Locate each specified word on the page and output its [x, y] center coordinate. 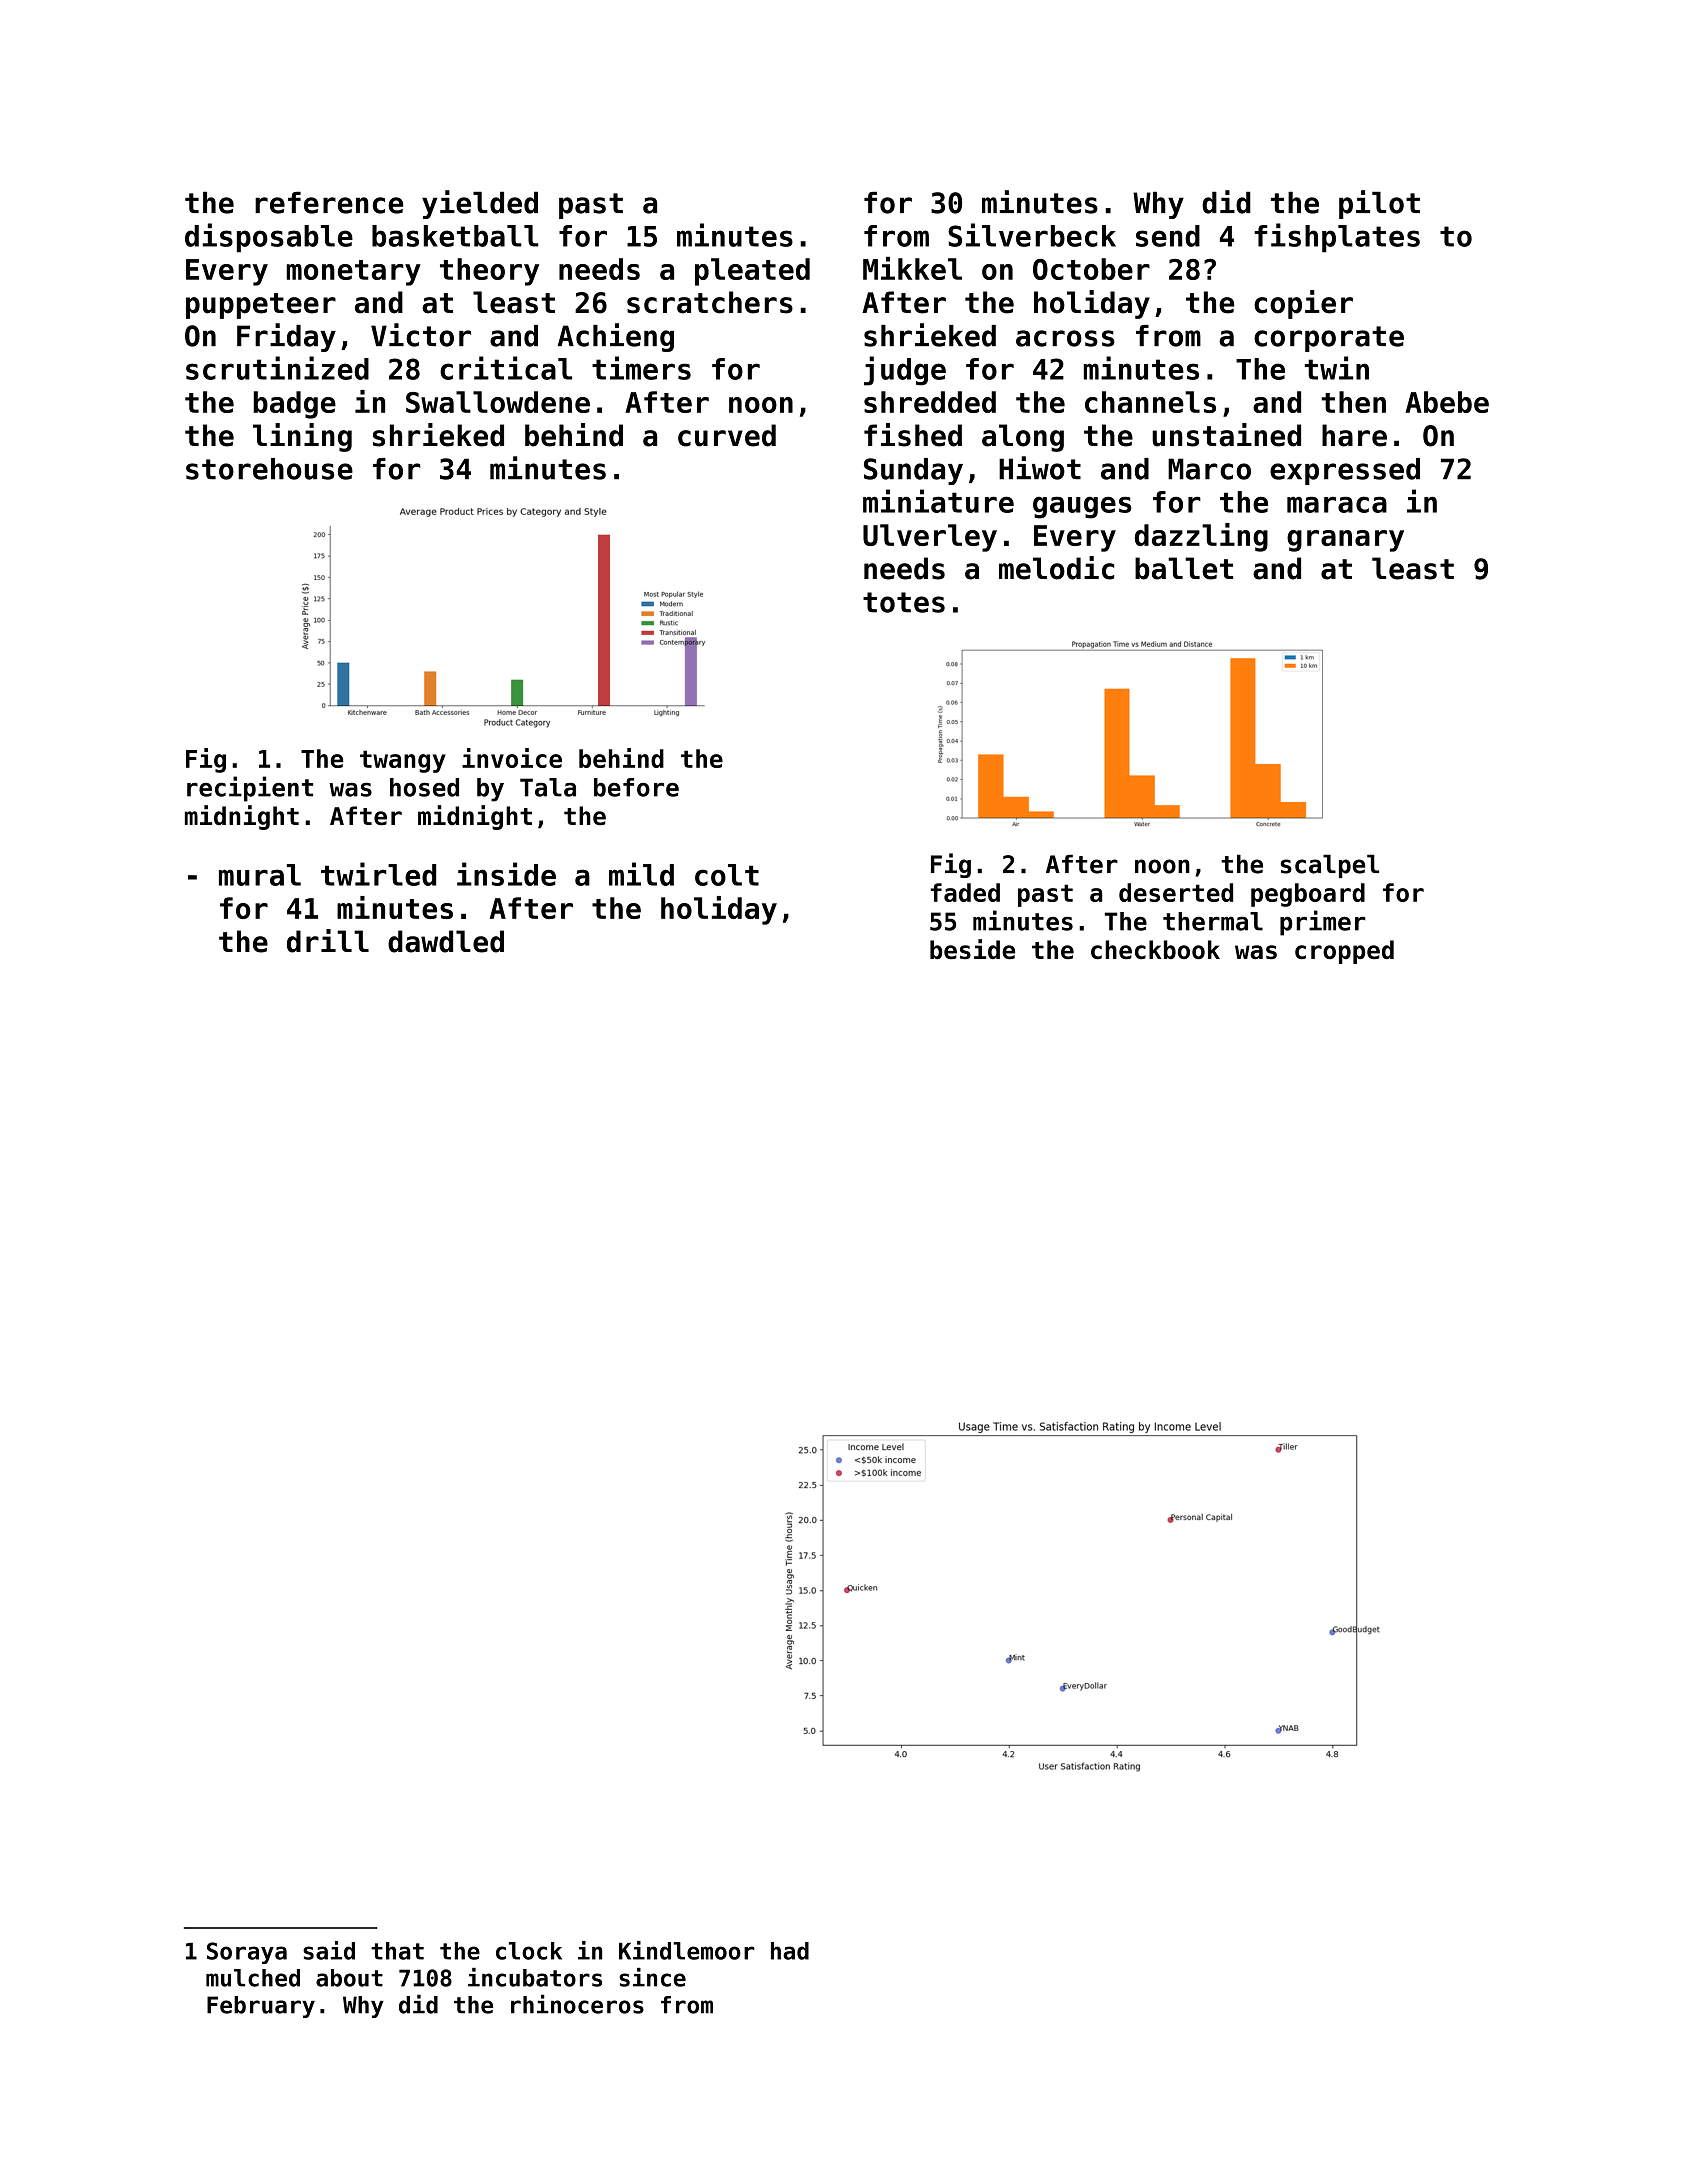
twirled [378, 874]
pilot [1379, 204]
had [790, 1951]
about [349, 1978]
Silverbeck [1032, 235]
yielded [480, 204]
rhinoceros [577, 2004]
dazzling [1201, 537]
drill [328, 941]
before [636, 787]
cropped [1344, 952]
